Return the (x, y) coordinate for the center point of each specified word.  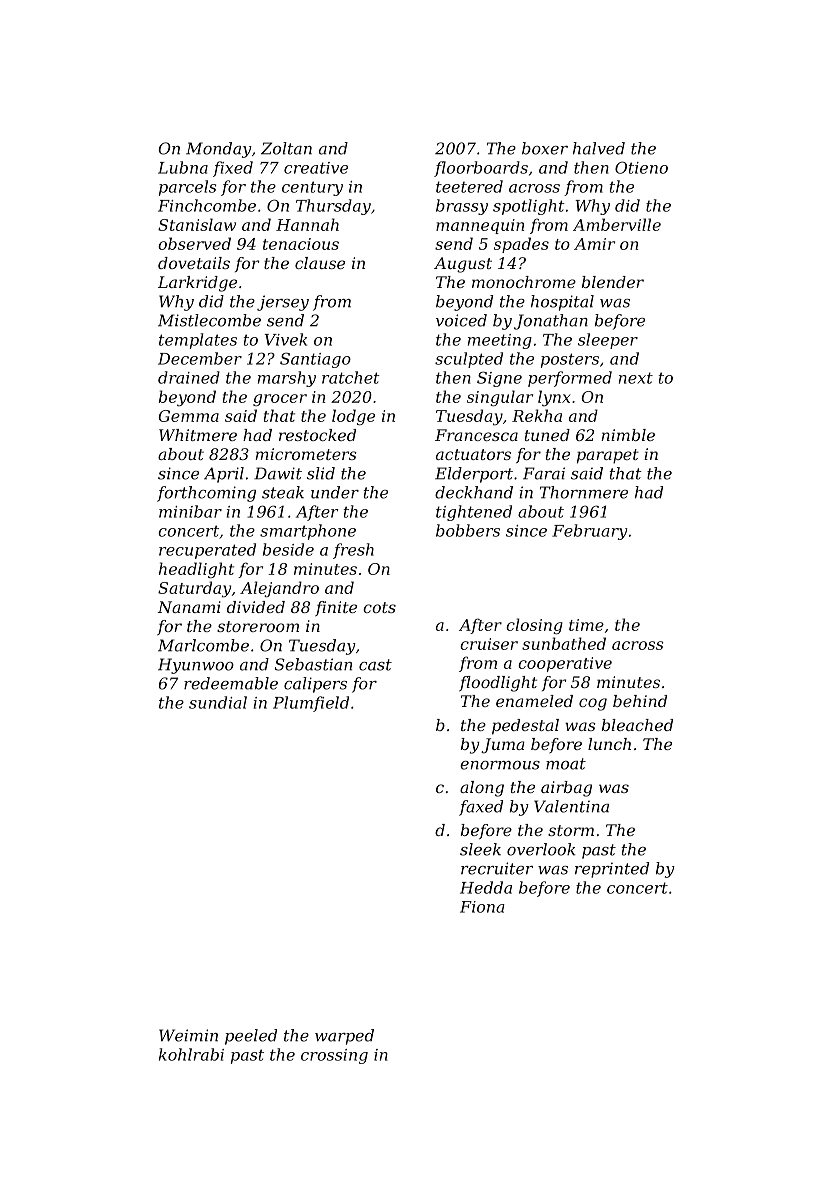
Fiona (482, 907)
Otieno (641, 167)
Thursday (333, 207)
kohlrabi (191, 1054)
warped (344, 1037)
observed (194, 243)
